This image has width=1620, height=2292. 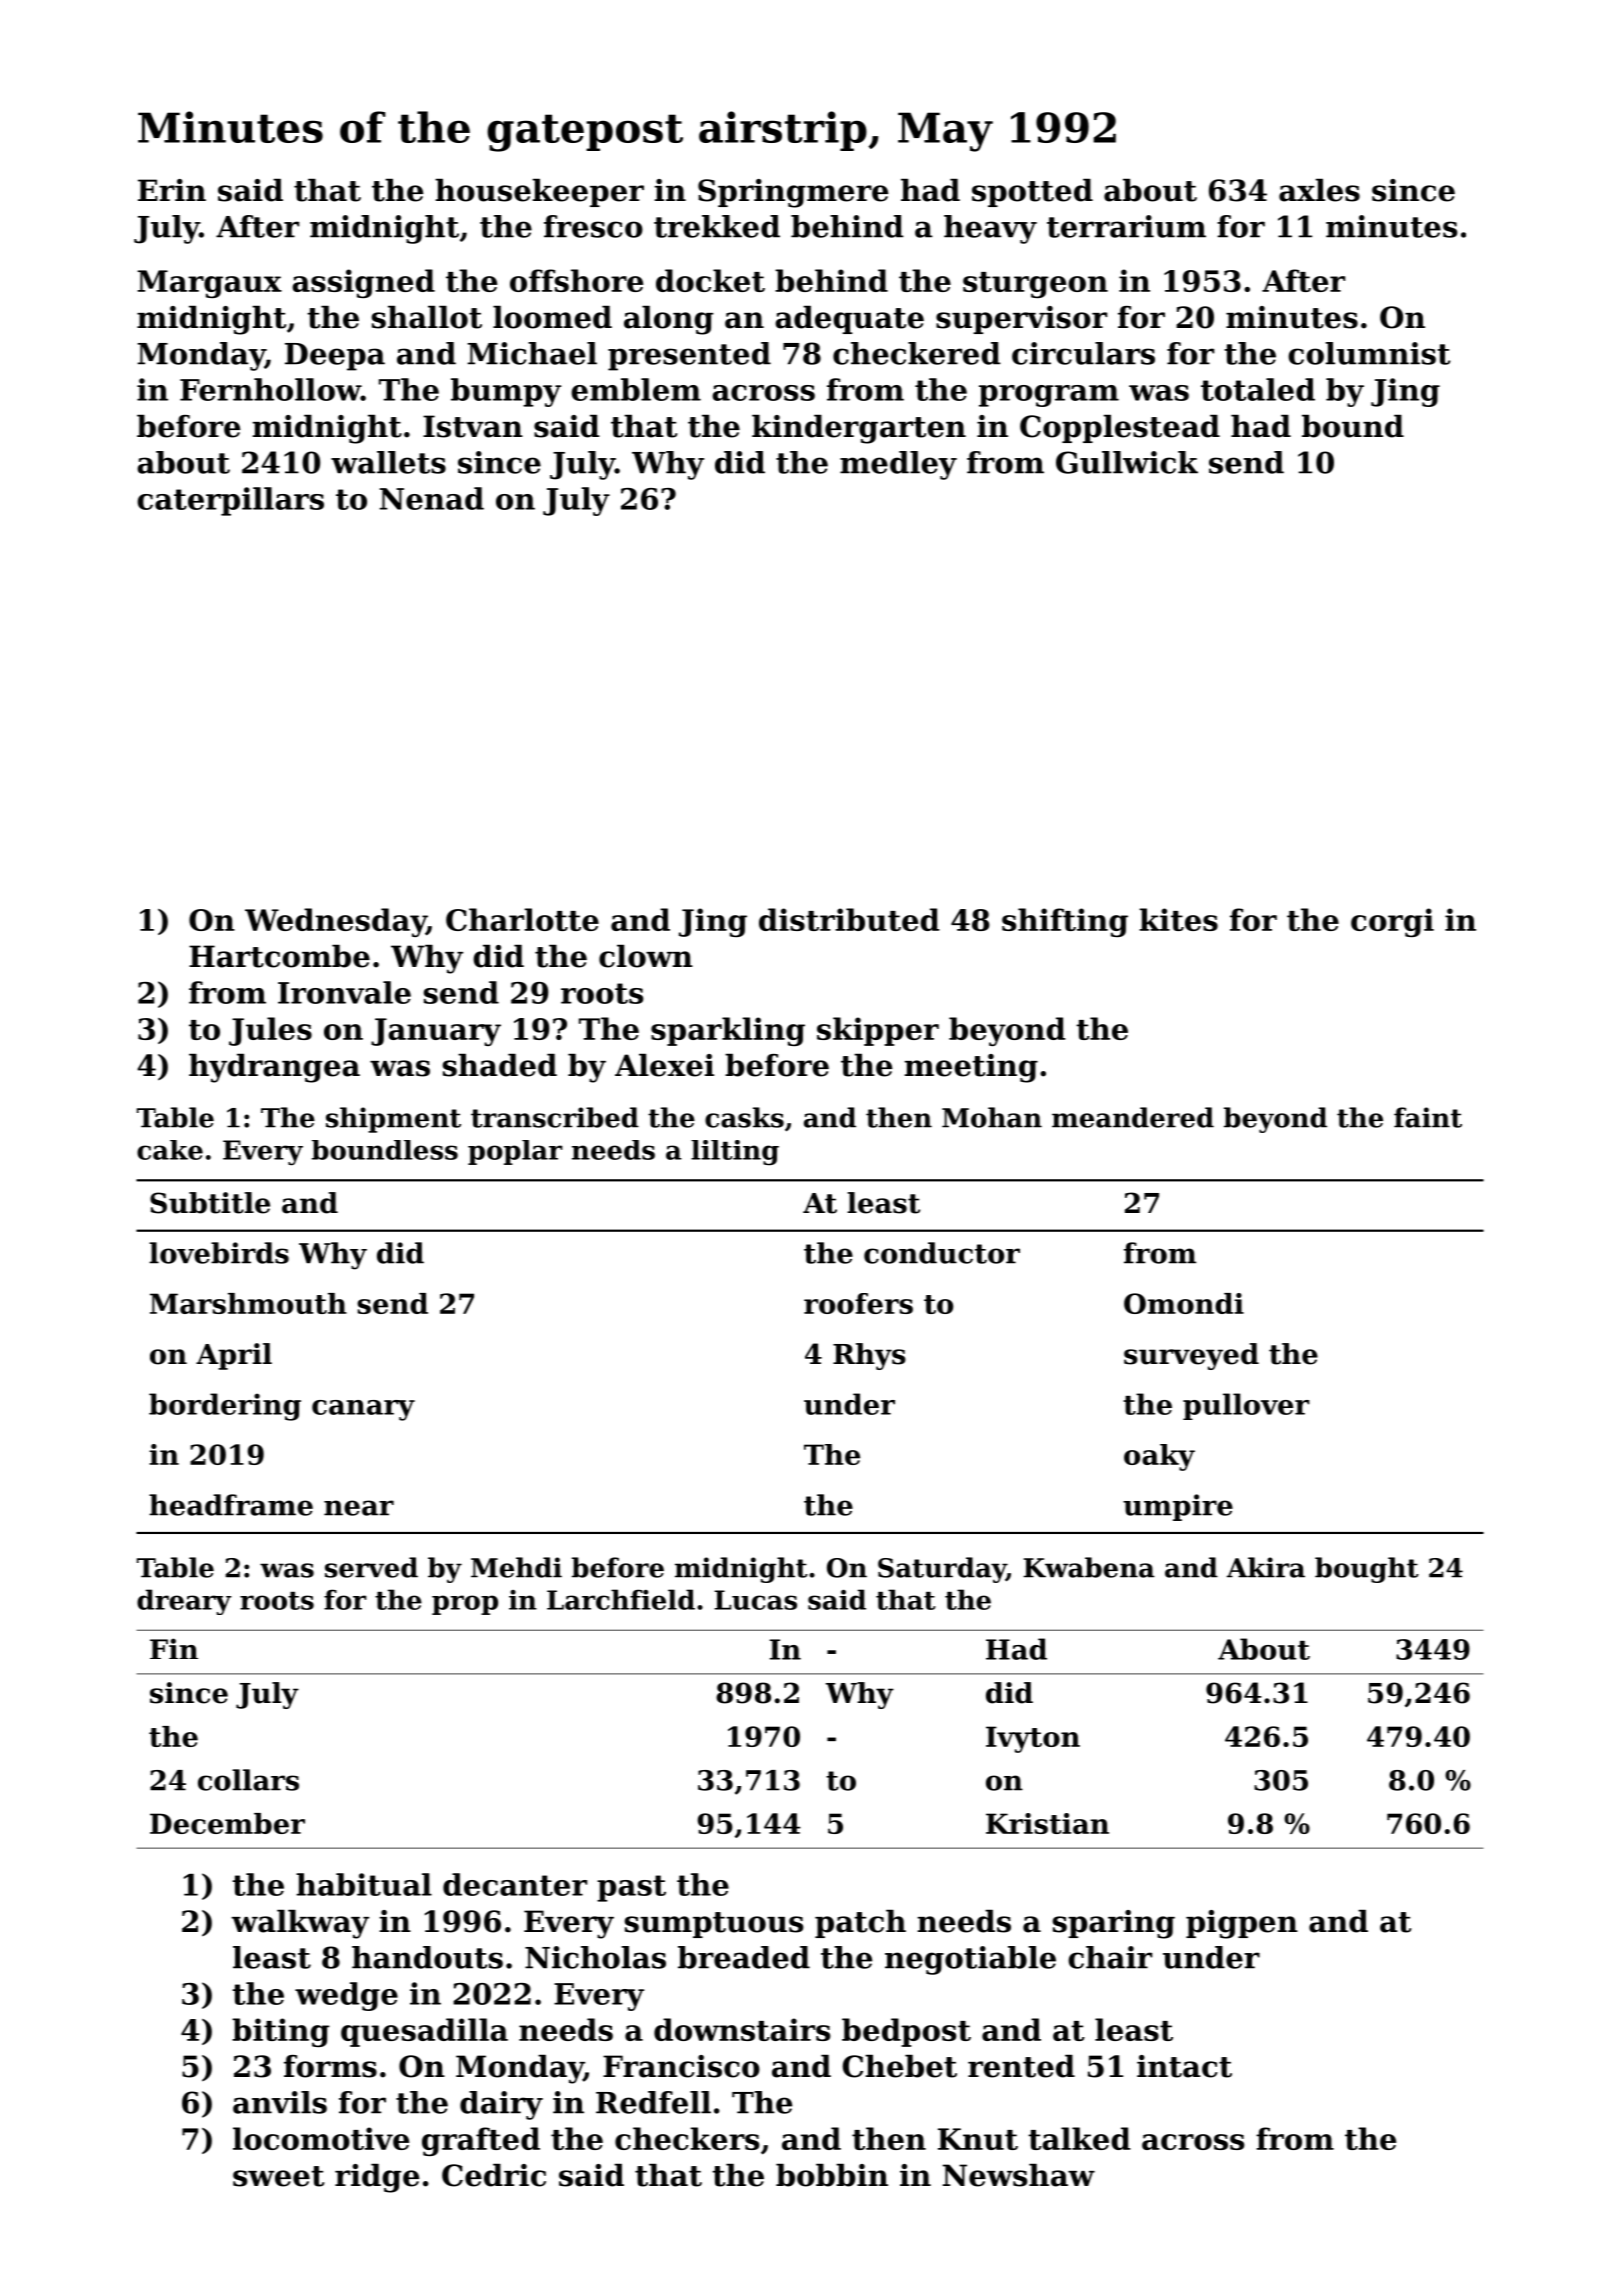 What do you see at coordinates (539, 193) in the image?
I see `housekeeper` at bounding box center [539, 193].
